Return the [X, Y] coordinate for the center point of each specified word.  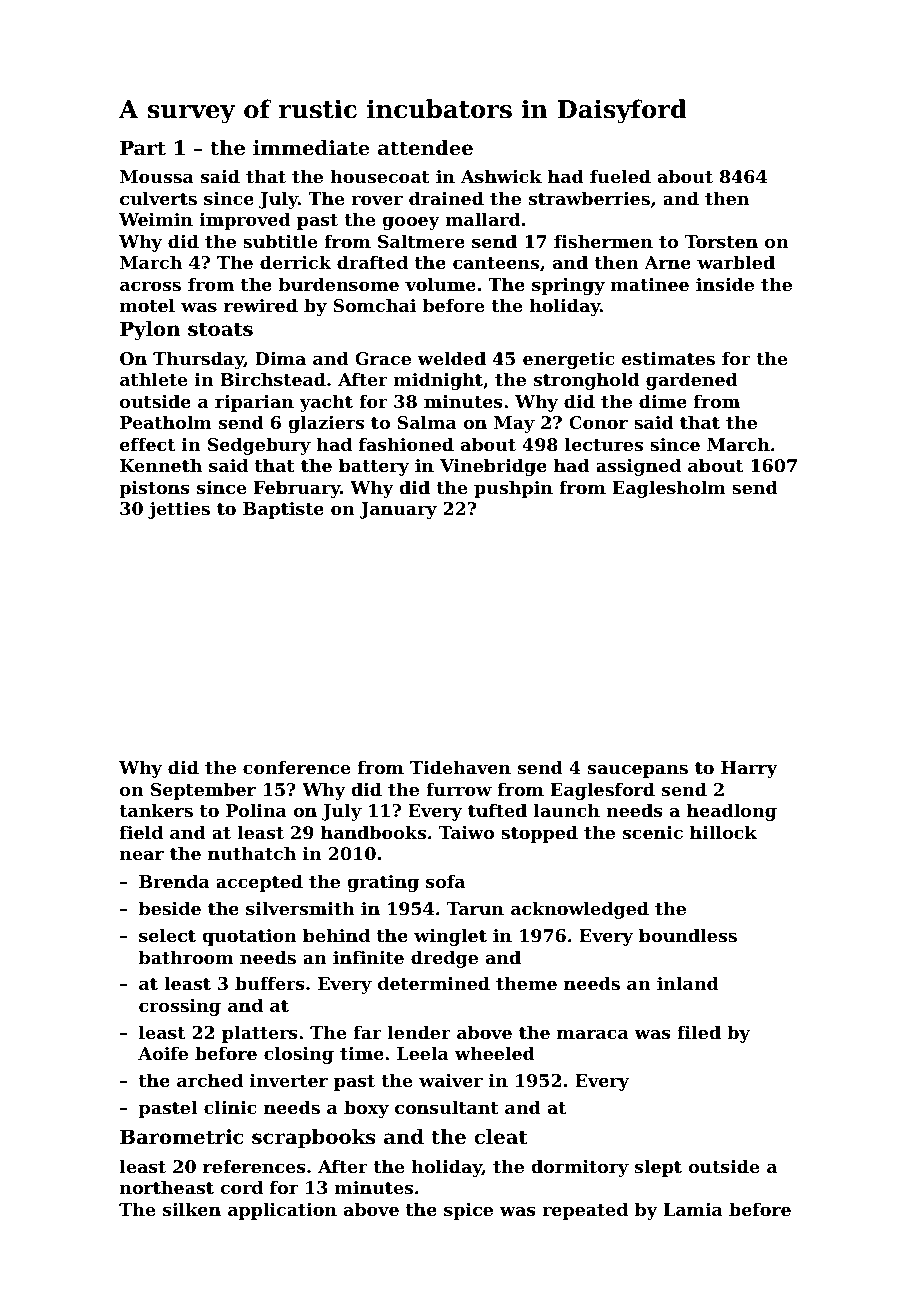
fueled [620, 176]
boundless [688, 935]
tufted [497, 810]
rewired [261, 305]
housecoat [380, 176]
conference [296, 767]
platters [260, 1034]
